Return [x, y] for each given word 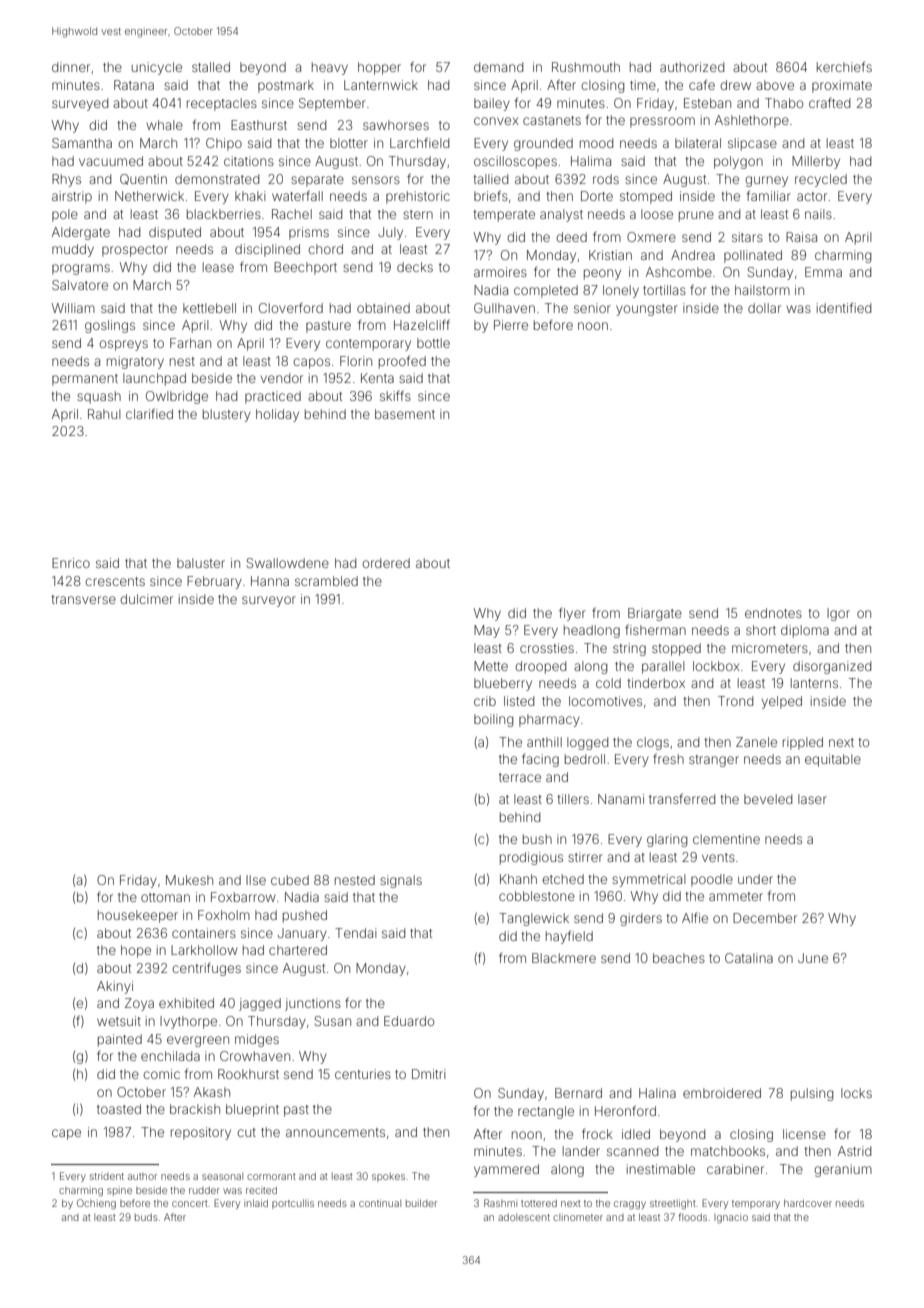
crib [485, 701]
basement [405, 414]
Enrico [71, 563]
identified [844, 307]
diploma [805, 631]
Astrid [854, 1151]
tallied [490, 179]
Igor [838, 614]
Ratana [134, 85]
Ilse [256, 880]
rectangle [546, 1112]
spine [119, 1191]
